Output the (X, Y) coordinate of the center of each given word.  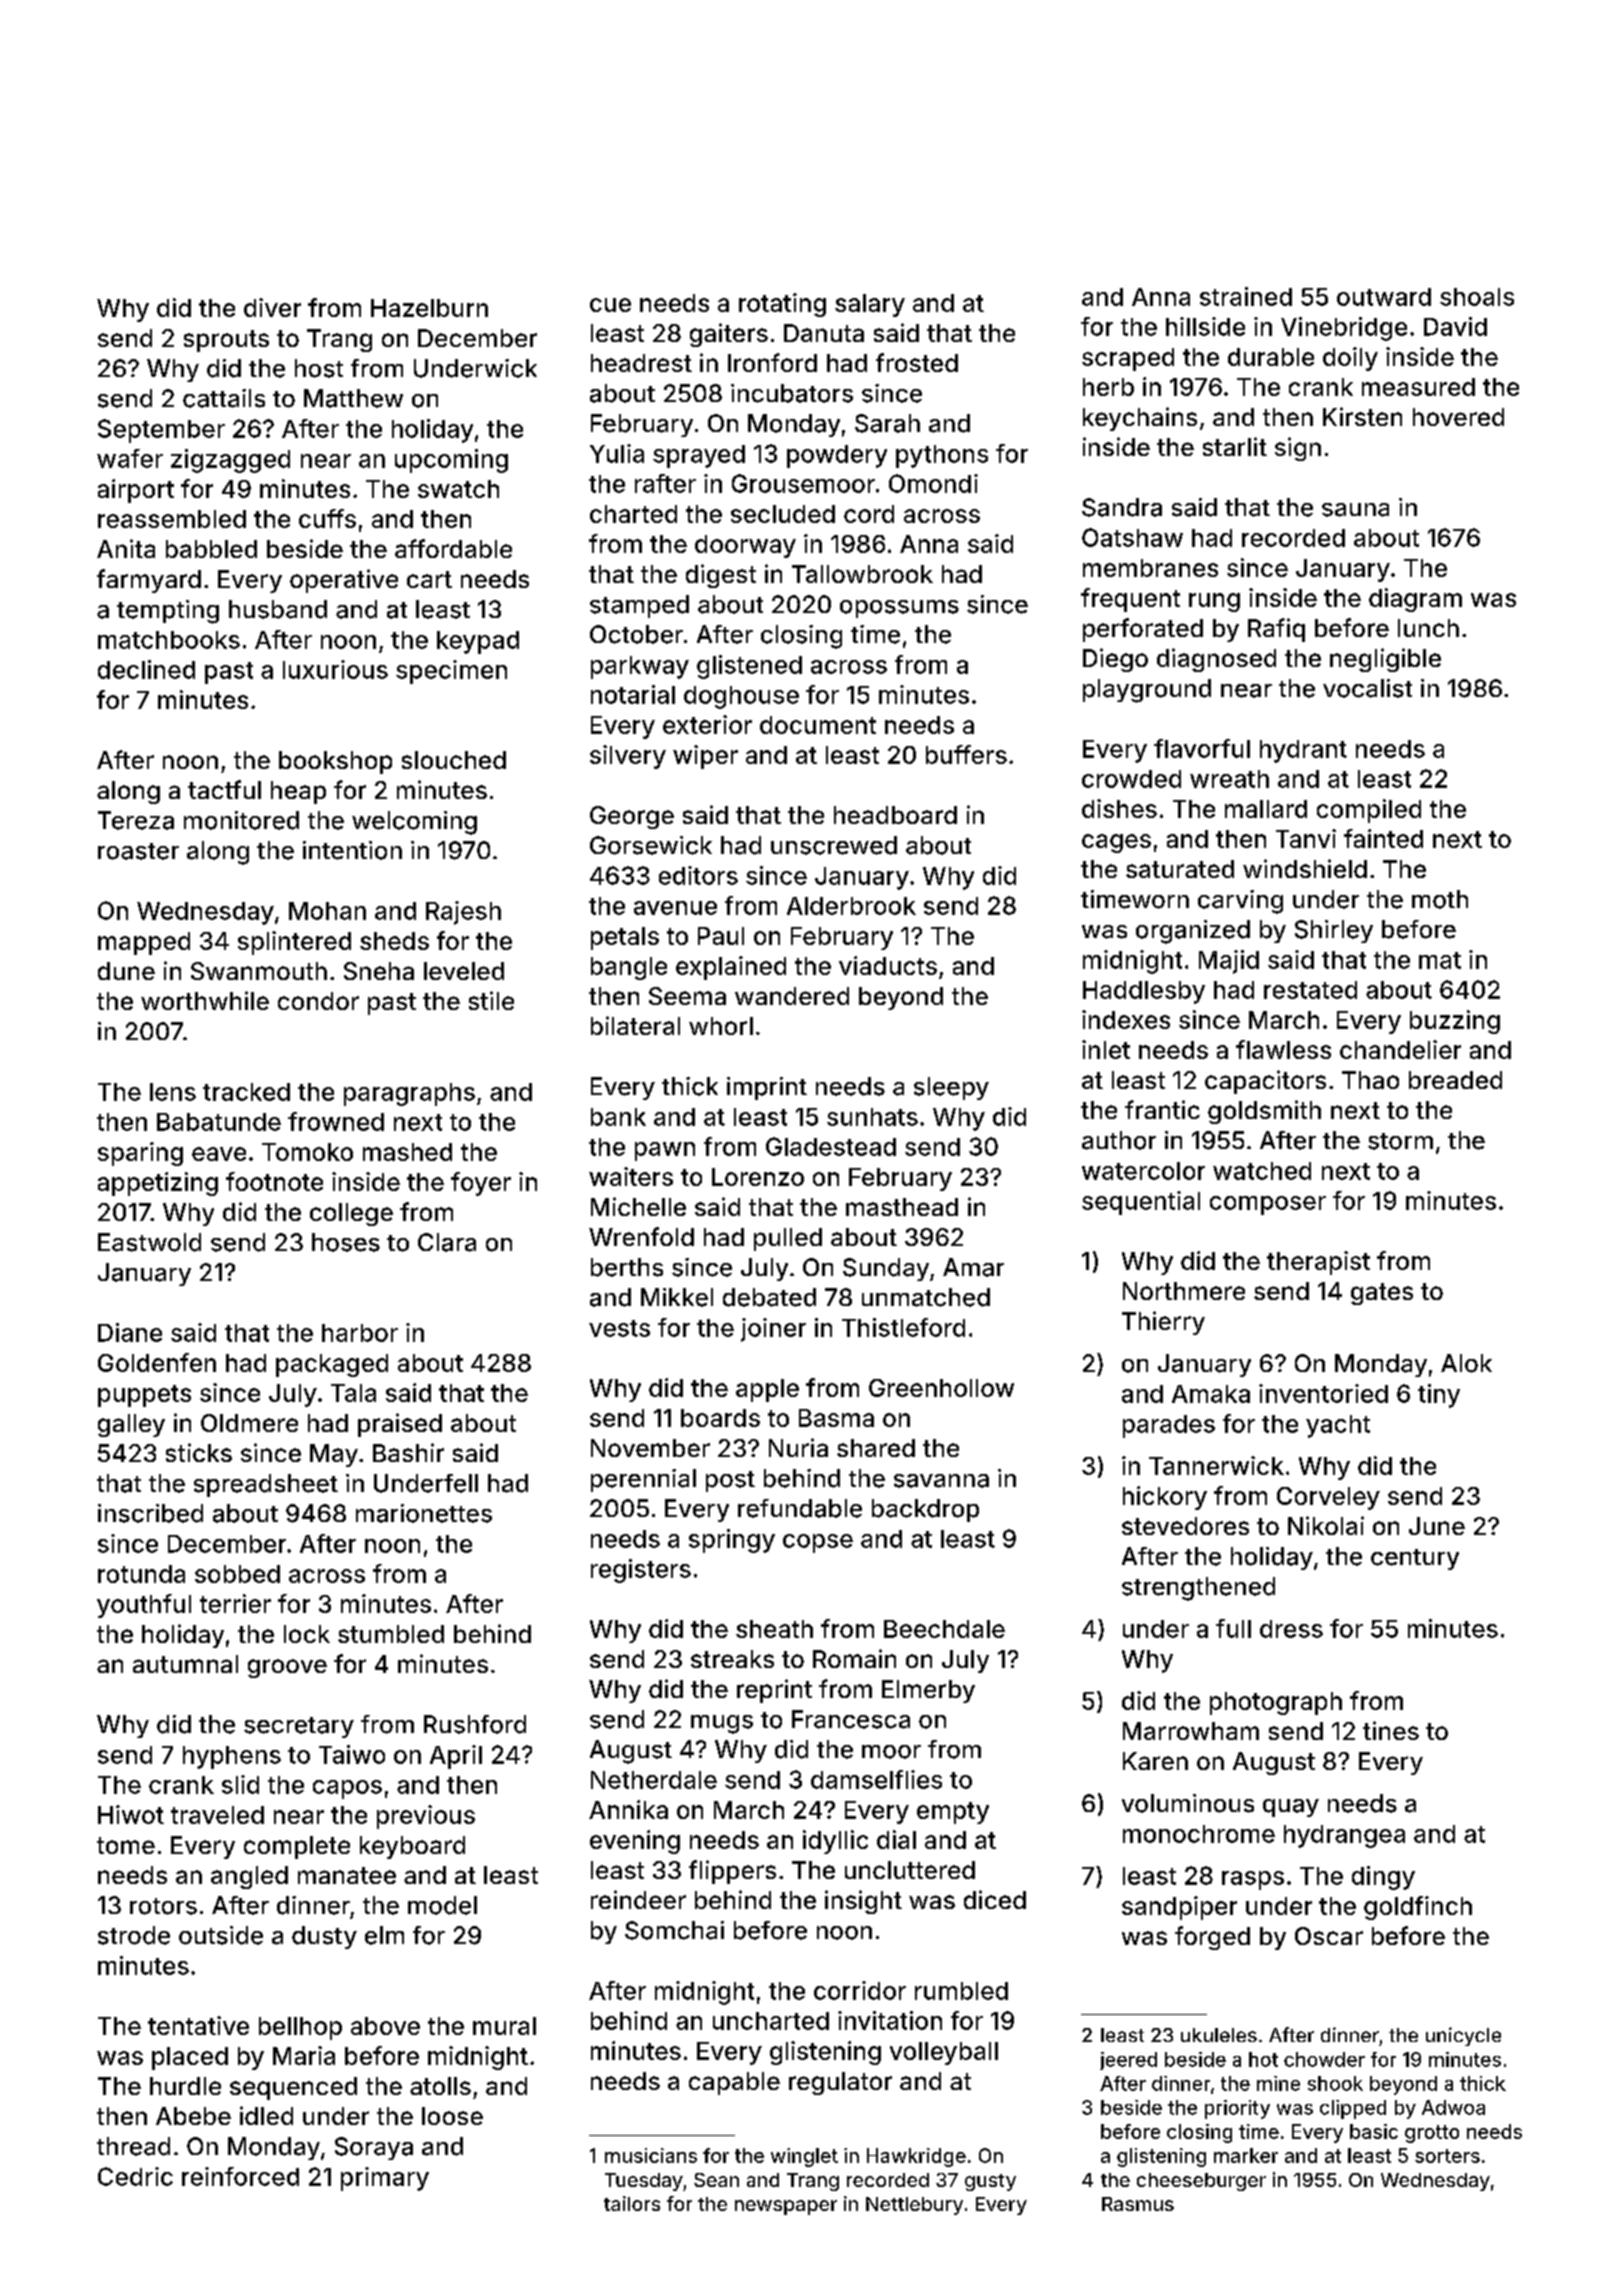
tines (1391, 1730)
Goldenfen (157, 1362)
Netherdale (654, 1780)
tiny (1439, 1396)
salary (870, 305)
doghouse (741, 697)
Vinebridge (1344, 329)
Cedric (135, 2176)
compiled (1369, 811)
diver (272, 307)
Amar (973, 1267)
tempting (168, 612)
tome (126, 1845)
